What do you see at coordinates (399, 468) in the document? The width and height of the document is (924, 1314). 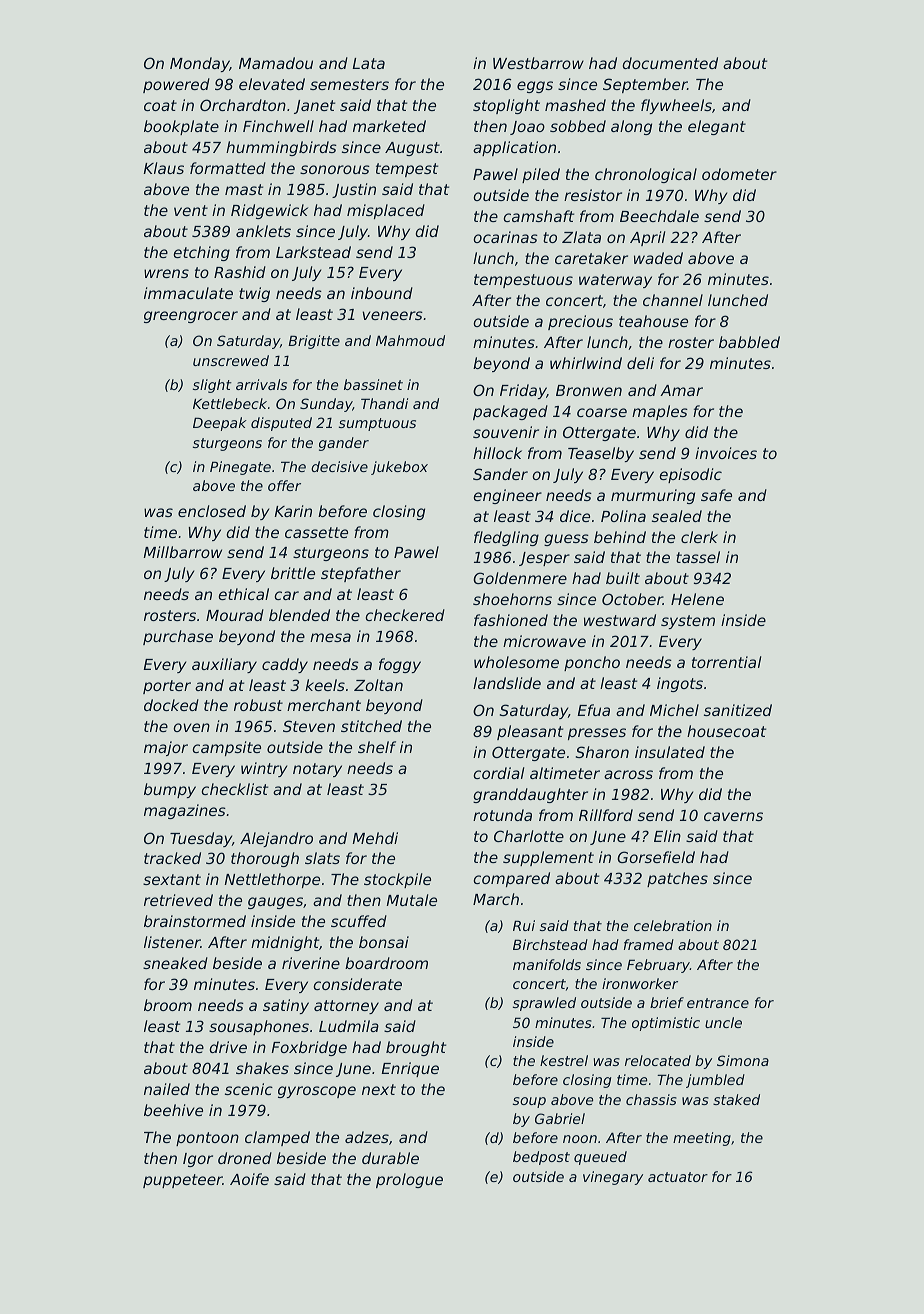 I see `jukebox` at bounding box center [399, 468].
